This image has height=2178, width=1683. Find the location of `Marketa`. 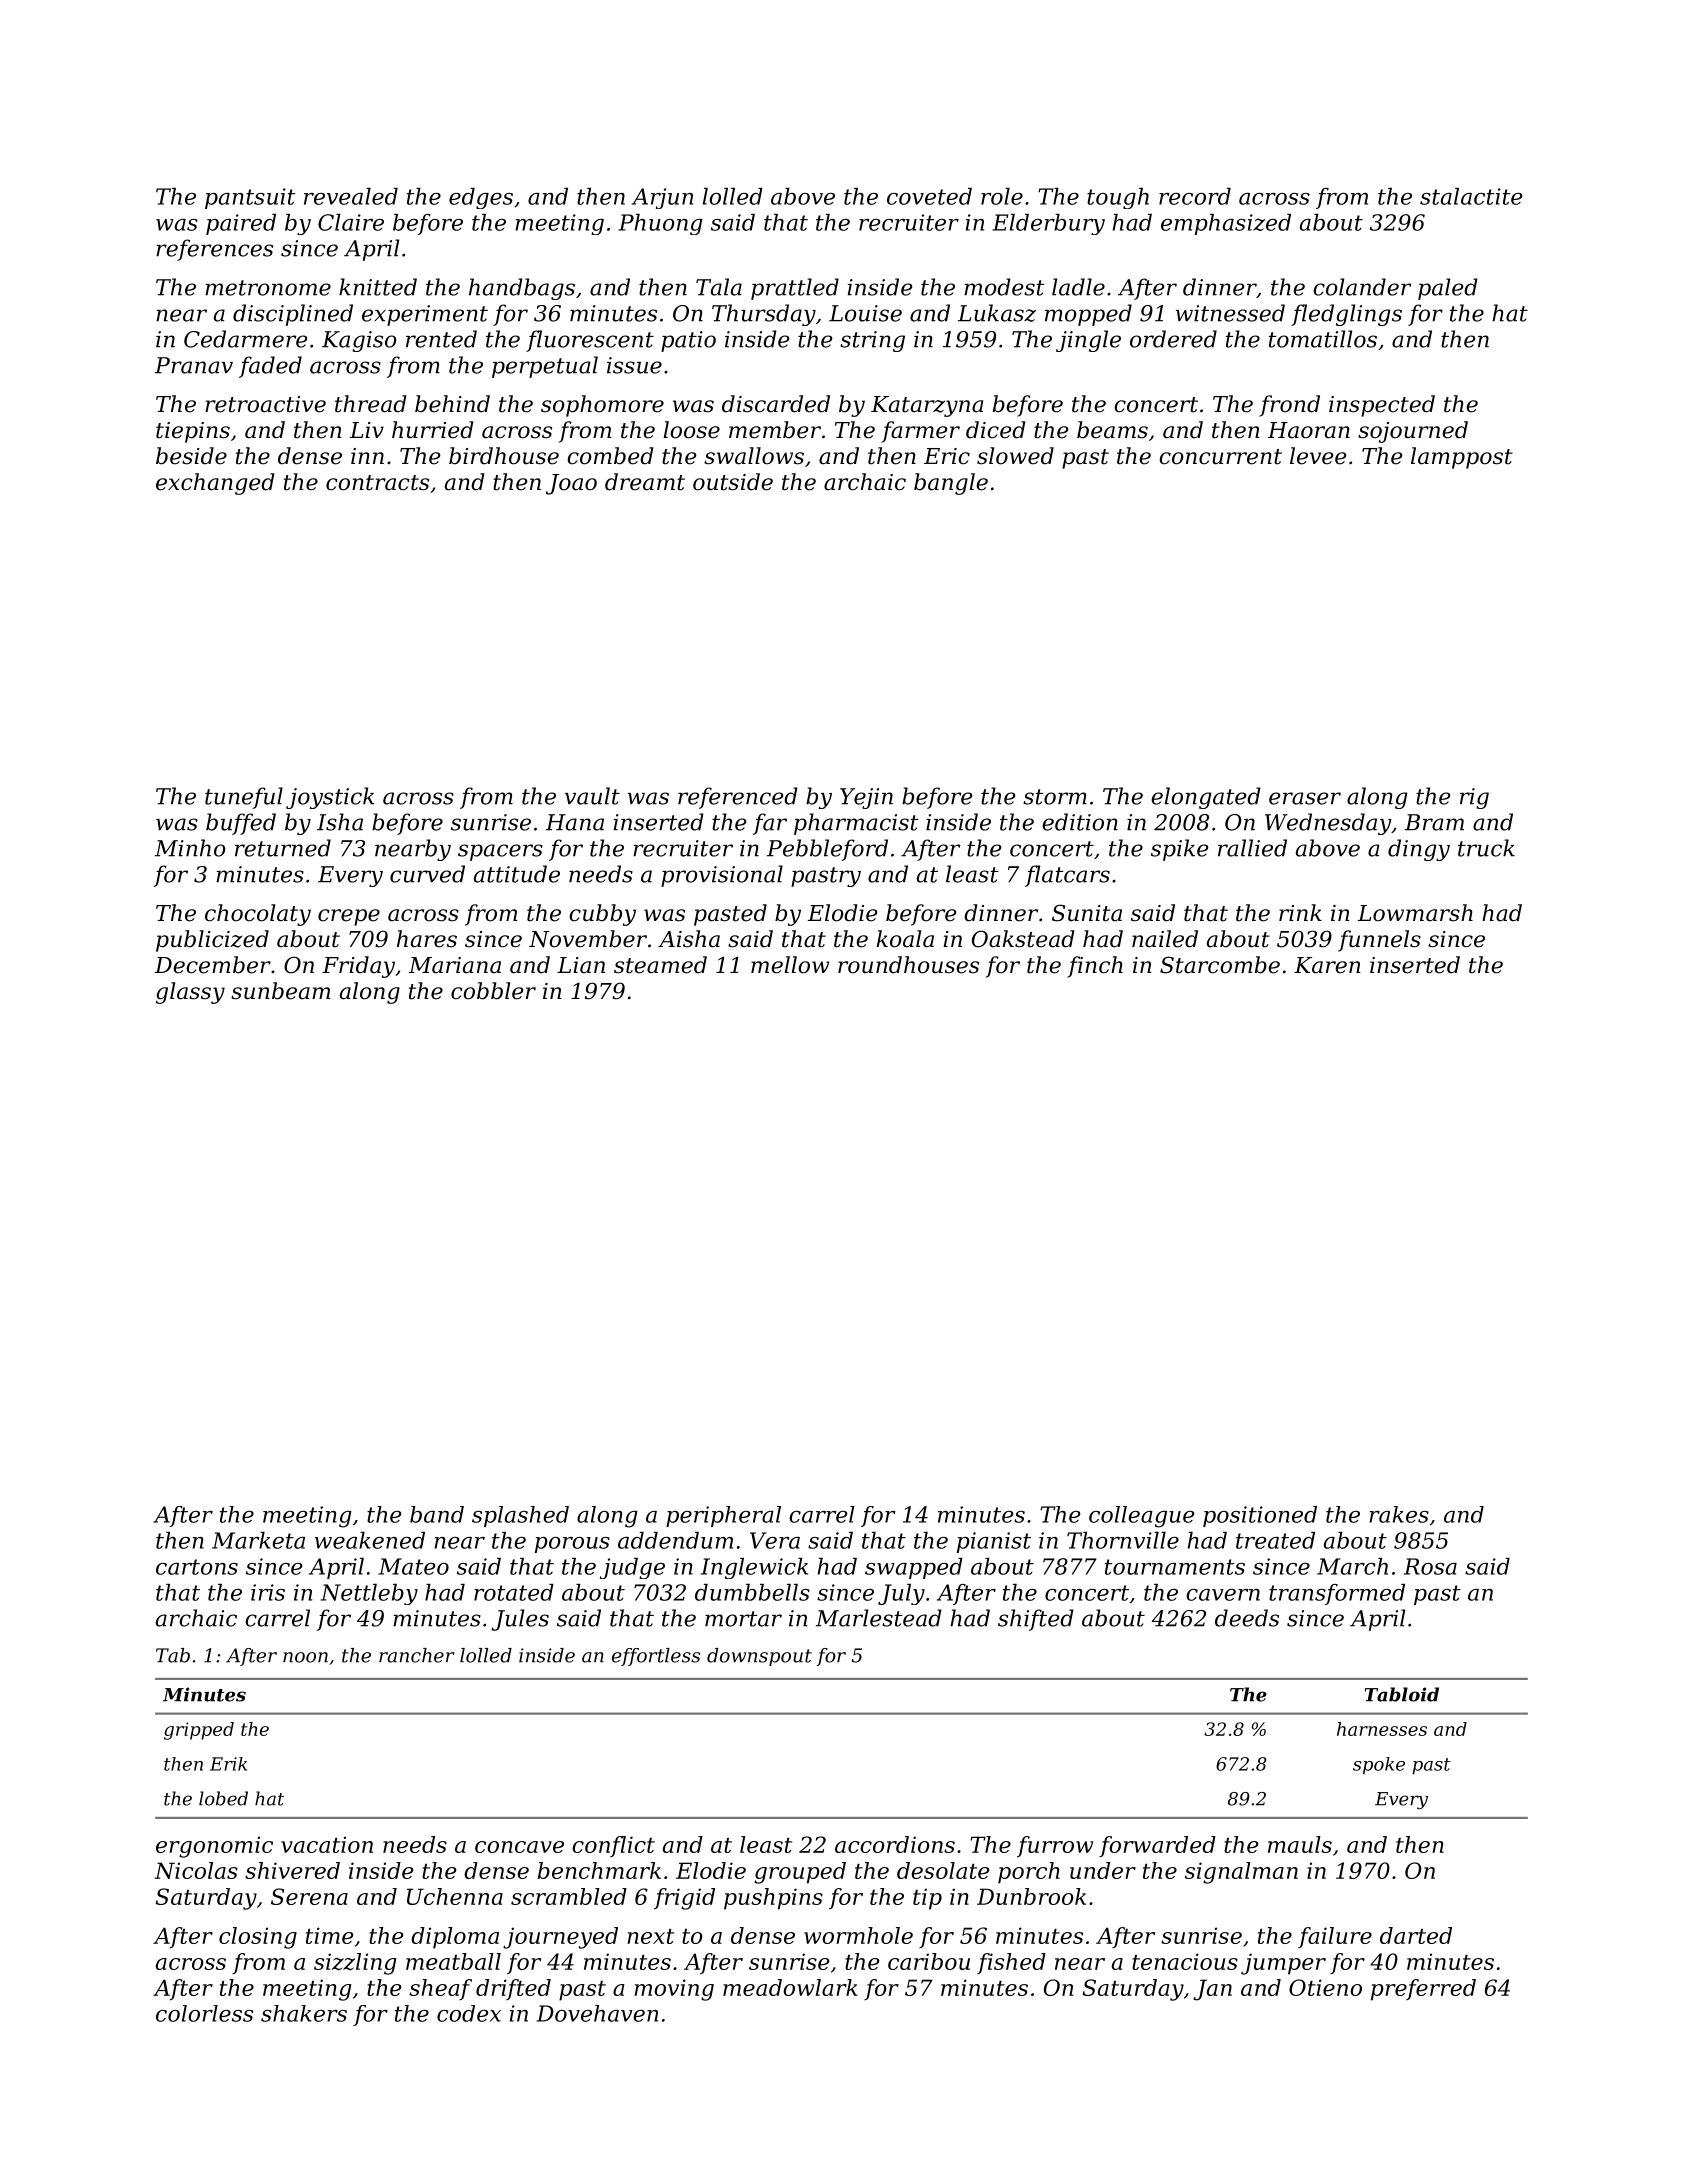

Marketa is located at coordinates (258, 1540).
